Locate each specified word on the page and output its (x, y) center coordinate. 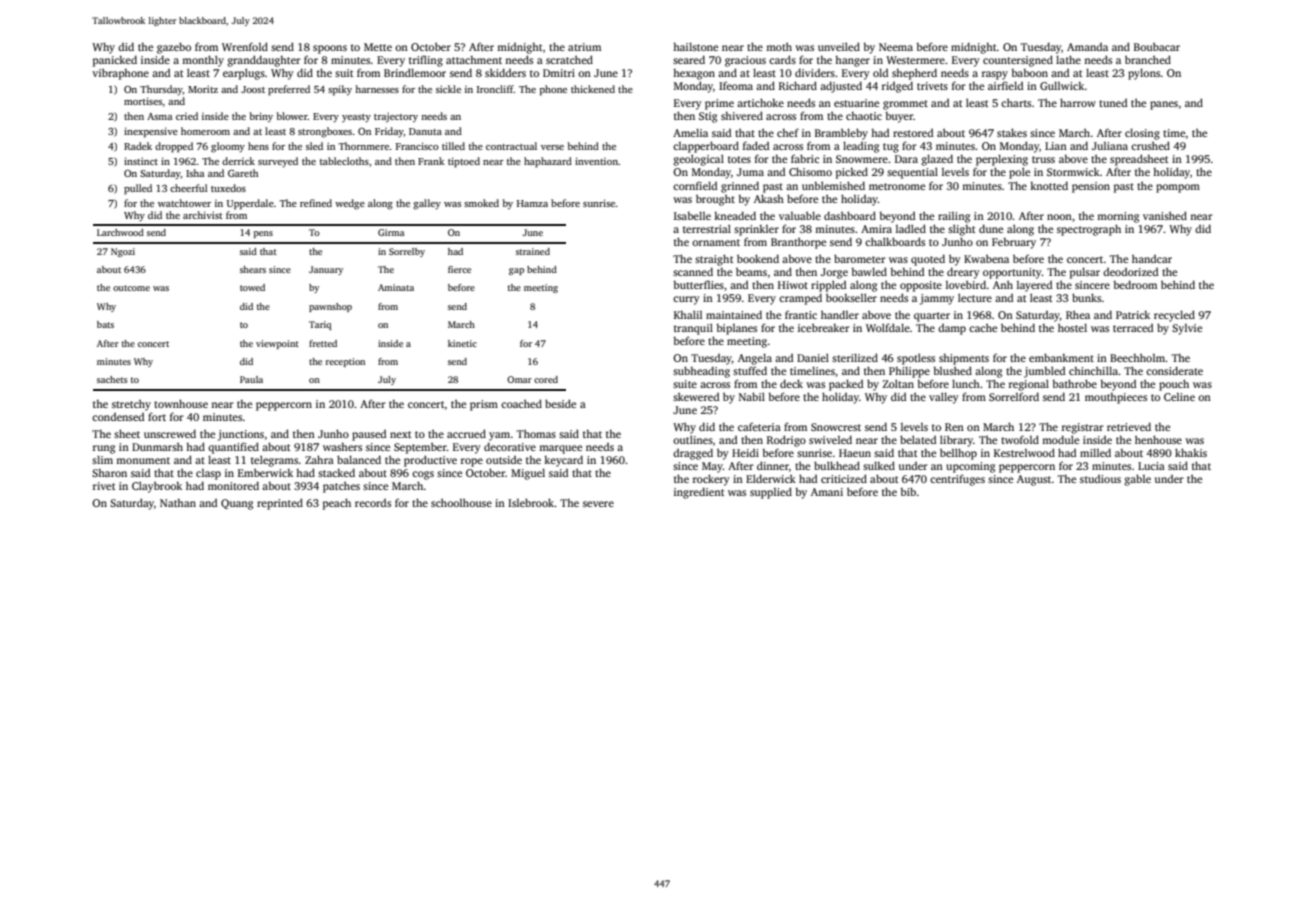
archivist (202, 215)
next (400, 434)
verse (552, 147)
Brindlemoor (415, 72)
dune (991, 228)
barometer (860, 258)
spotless (916, 359)
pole (1019, 173)
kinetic (462, 343)
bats (105, 324)
